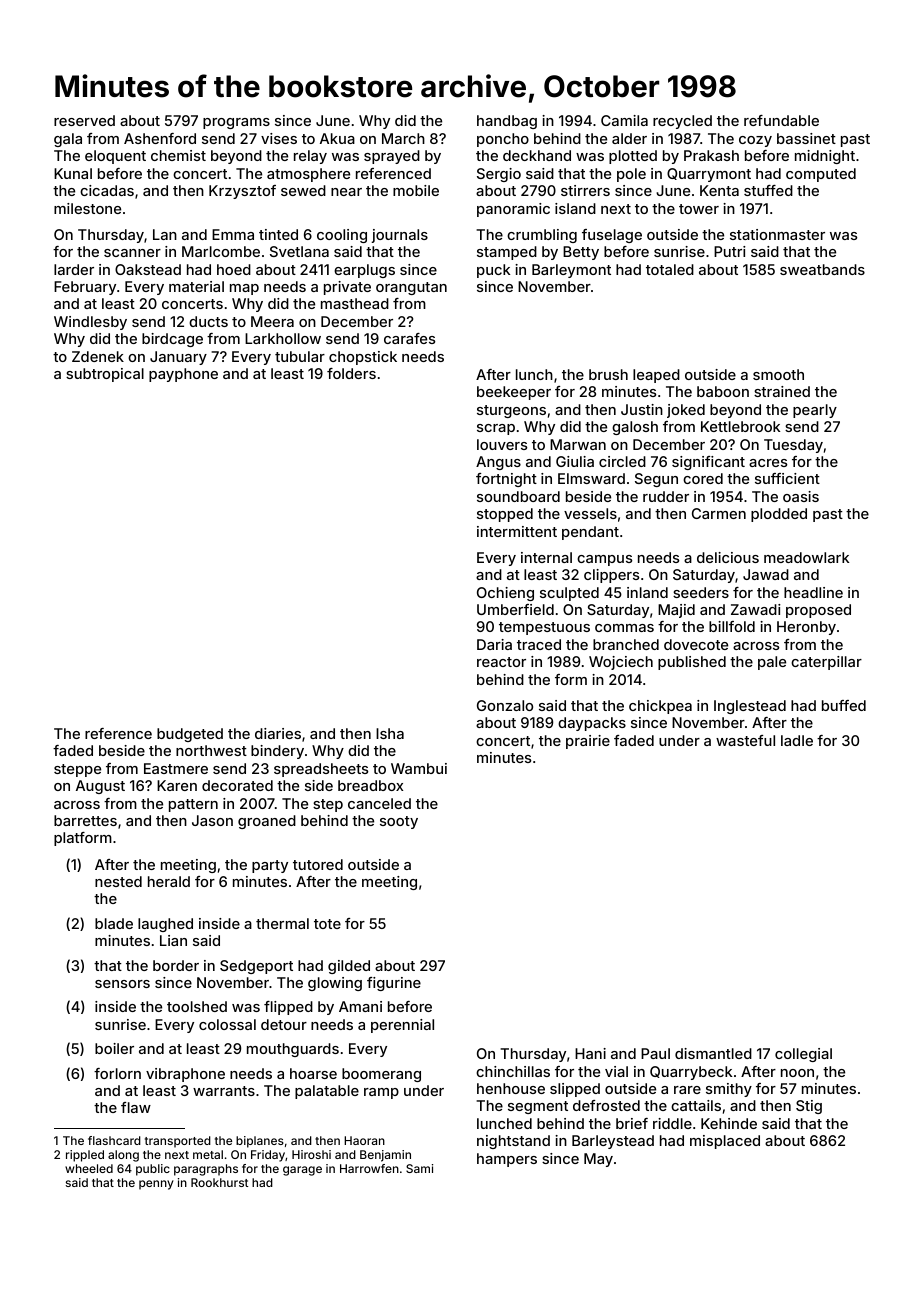 Image resolution: width=924 pixels, height=1308 pixels. What do you see at coordinates (507, 1160) in the page?
I see `hampers` at bounding box center [507, 1160].
